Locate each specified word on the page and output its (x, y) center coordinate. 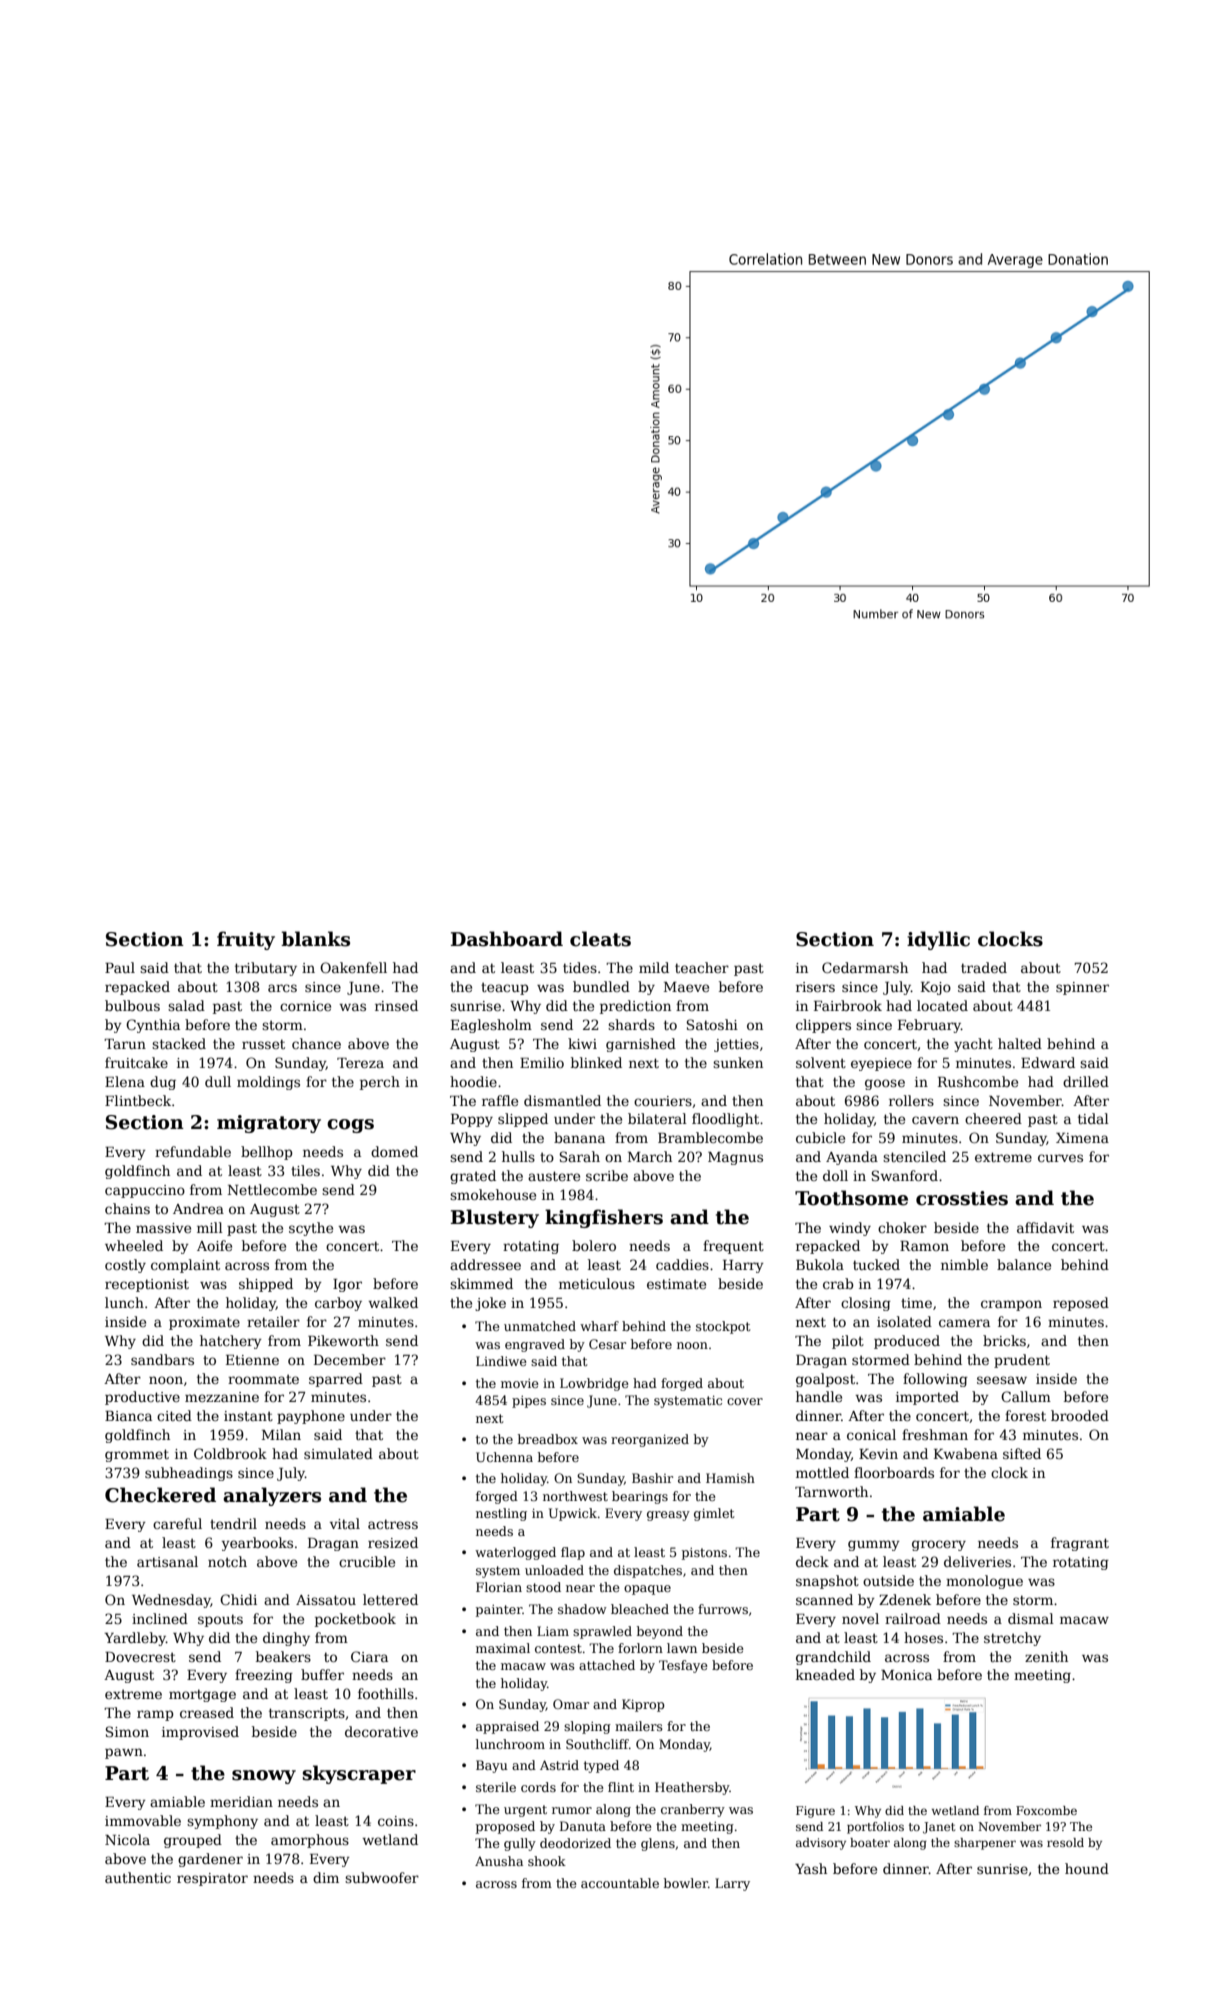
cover (745, 1401)
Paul (120, 967)
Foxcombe (1046, 1810)
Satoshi (712, 1024)
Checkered (160, 1495)
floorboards (894, 1472)
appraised (507, 1727)
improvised (200, 1733)
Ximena (1082, 1138)
